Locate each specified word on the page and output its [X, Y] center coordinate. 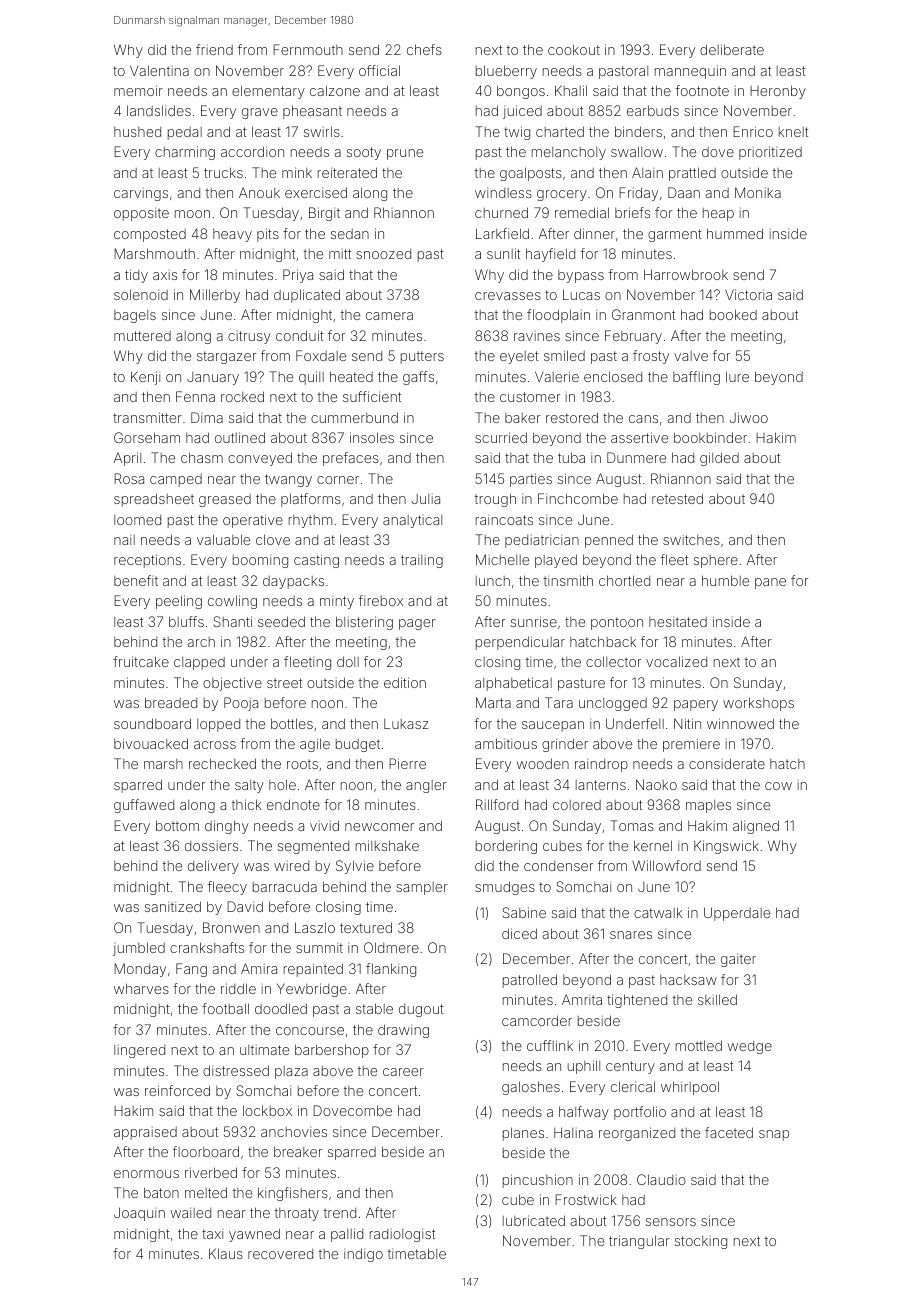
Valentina [159, 70]
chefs [424, 49]
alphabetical [513, 684]
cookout [574, 49]
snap [774, 1135]
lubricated [534, 1220]
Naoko [656, 784]
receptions [147, 561]
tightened [637, 1001]
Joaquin [139, 1214]
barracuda [285, 886]
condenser [558, 866]
